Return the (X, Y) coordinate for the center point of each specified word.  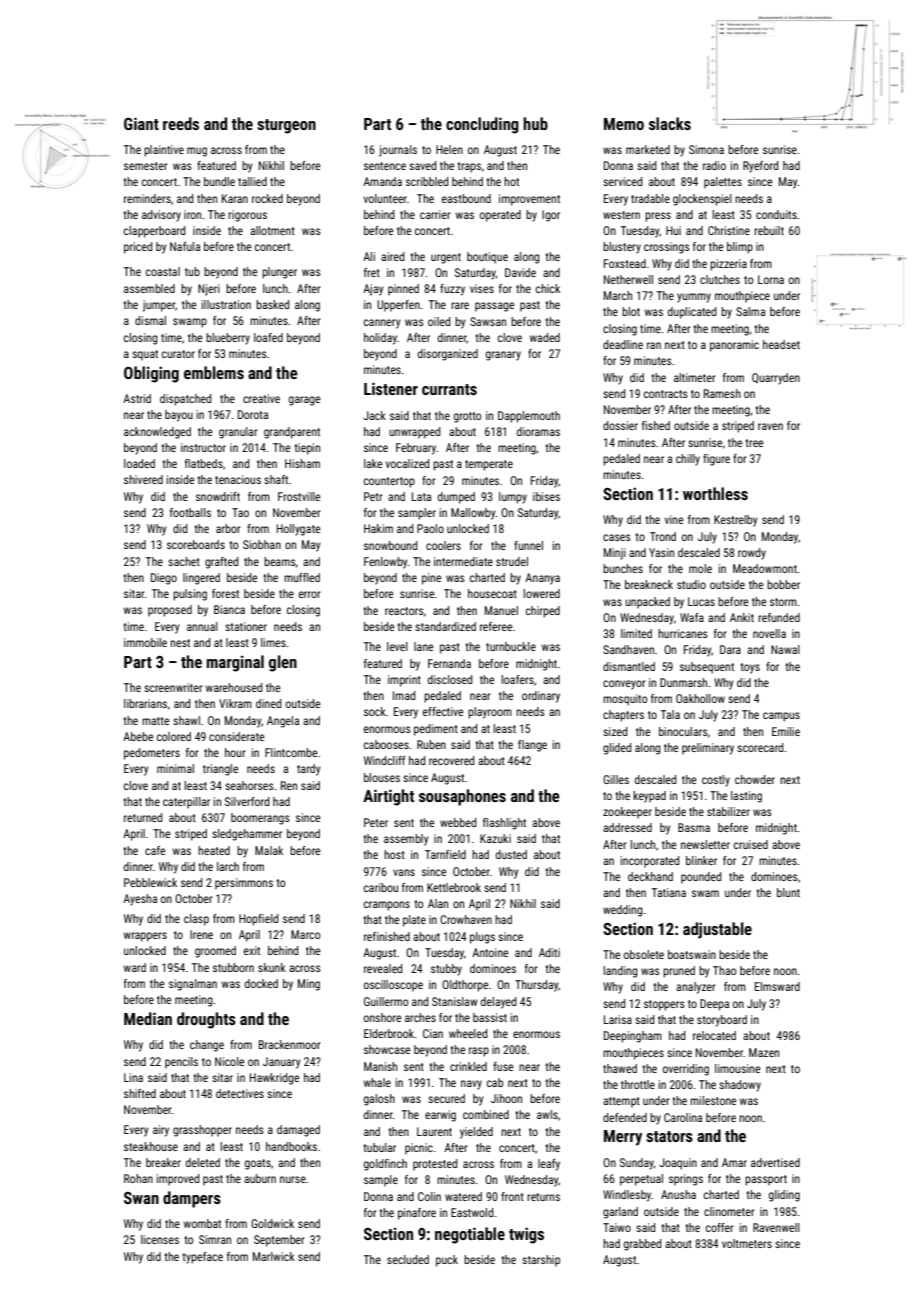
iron (192, 214)
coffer (719, 1227)
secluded (408, 1259)
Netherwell (628, 279)
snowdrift (218, 496)
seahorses (249, 785)
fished (656, 425)
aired (392, 256)
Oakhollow (700, 698)
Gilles (616, 779)
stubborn (233, 967)
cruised (751, 844)
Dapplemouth (529, 417)
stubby (446, 970)
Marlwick (274, 1256)
